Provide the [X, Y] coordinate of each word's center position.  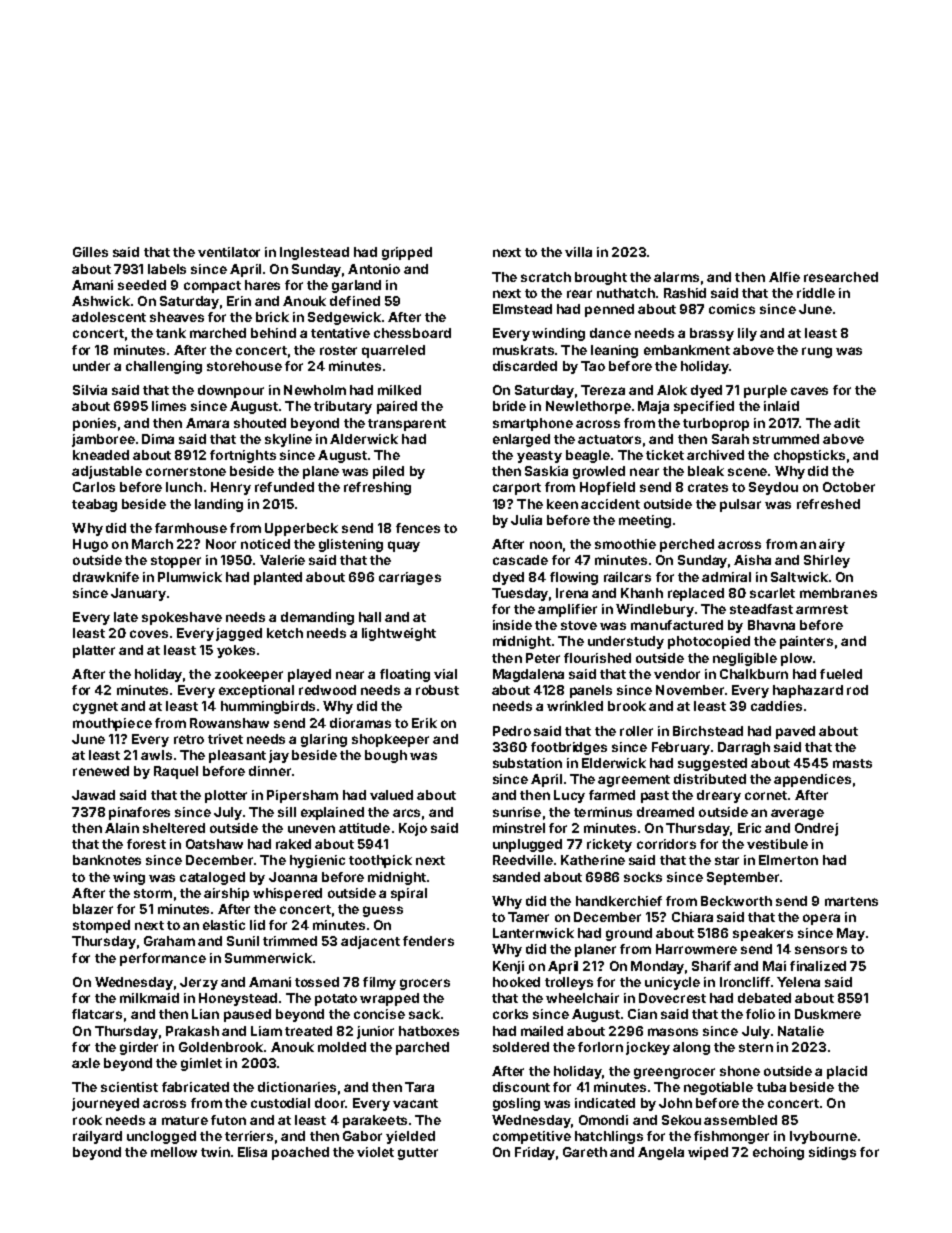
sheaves [177, 317]
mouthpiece [112, 724]
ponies [94, 424]
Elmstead [522, 309]
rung [817, 352]
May [851, 934]
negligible [745, 659]
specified [704, 407]
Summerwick [268, 958]
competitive [532, 1137]
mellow [174, 1152]
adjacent [370, 942]
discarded [525, 366]
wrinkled [575, 706]
